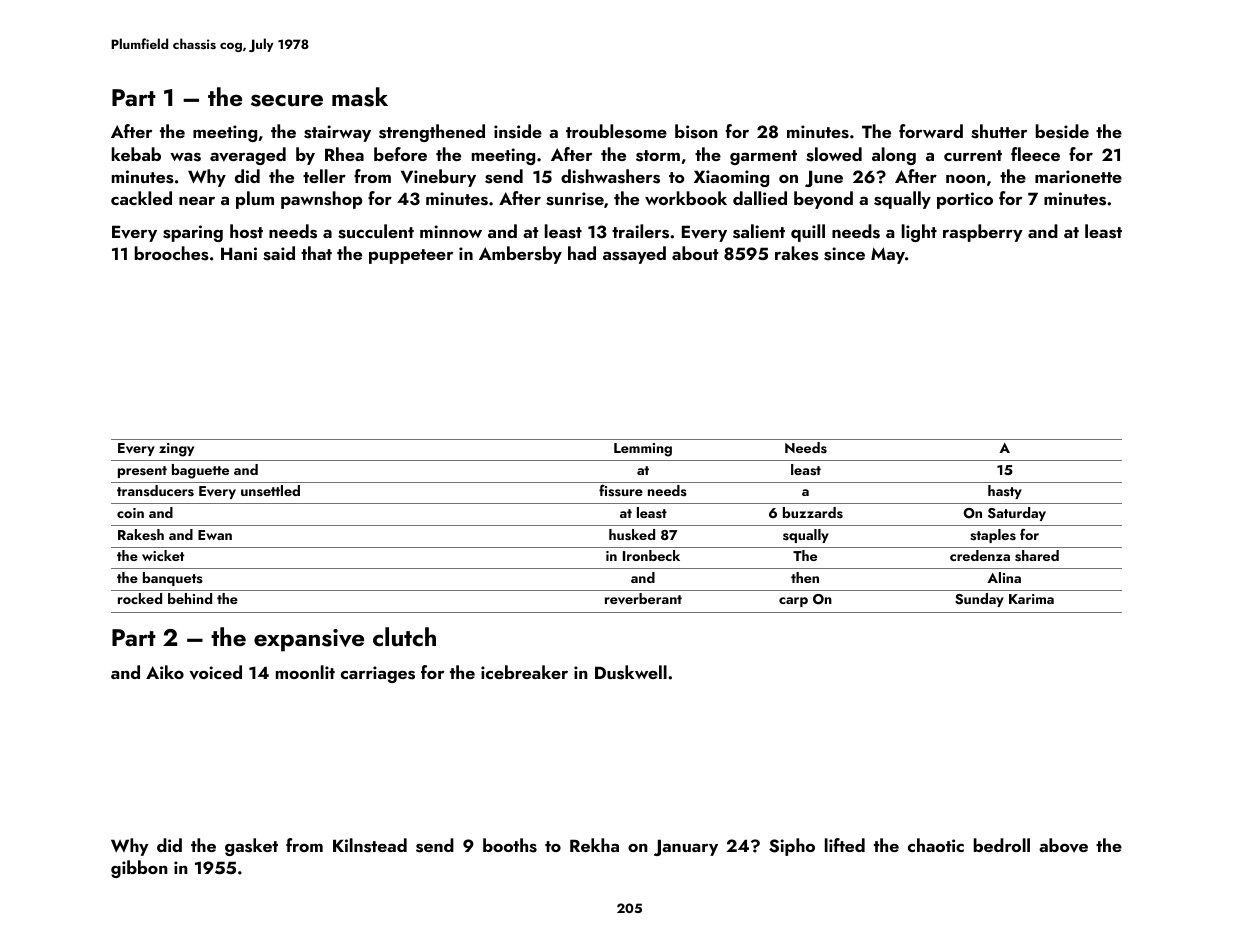 This screenshot has height=952, width=1233. What do you see at coordinates (378, 674) in the screenshot?
I see `carriages` at bounding box center [378, 674].
